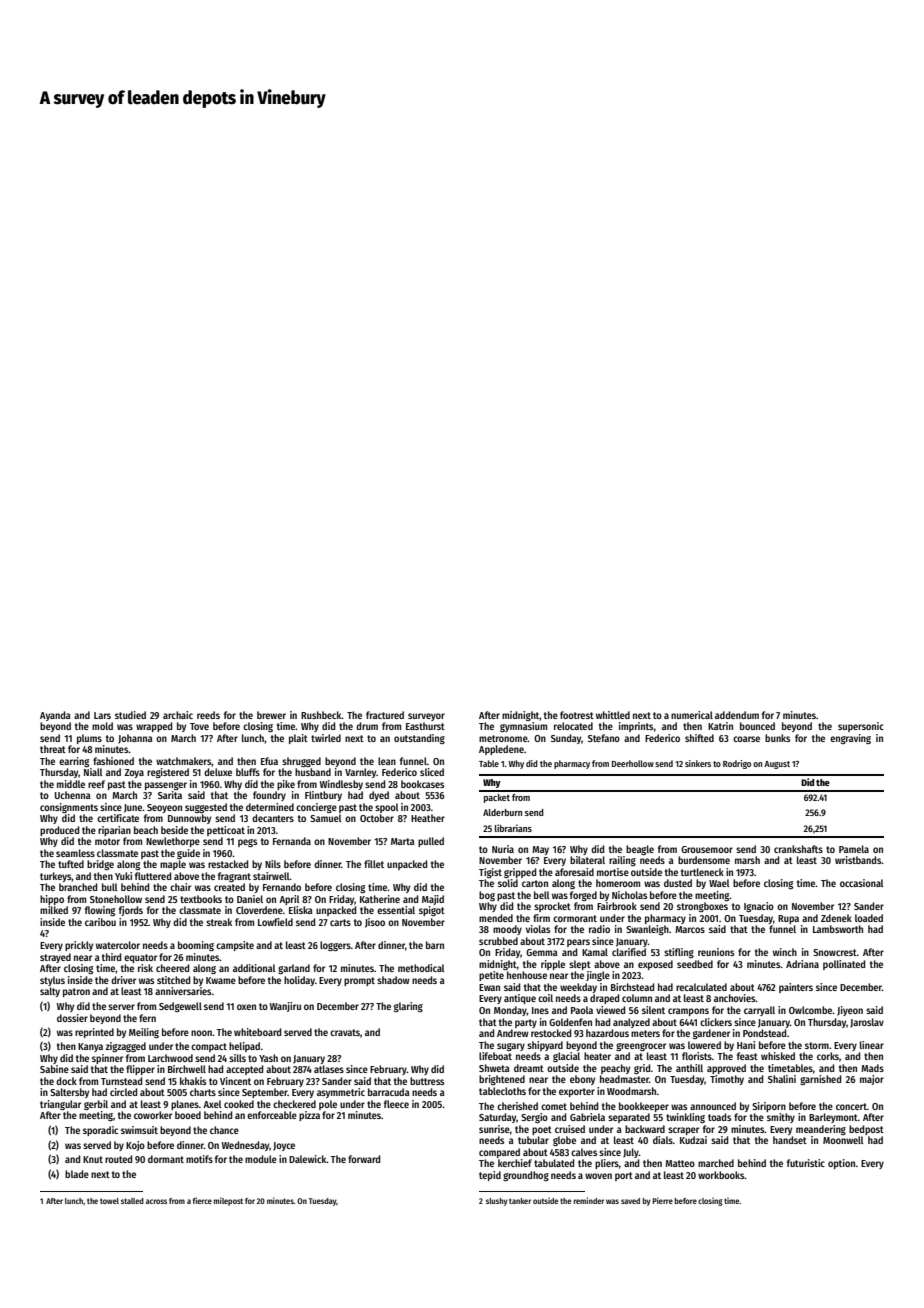 The image size is (924, 1308). What do you see at coordinates (55, 958) in the document?
I see `strayed` at bounding box center [55, 958].
